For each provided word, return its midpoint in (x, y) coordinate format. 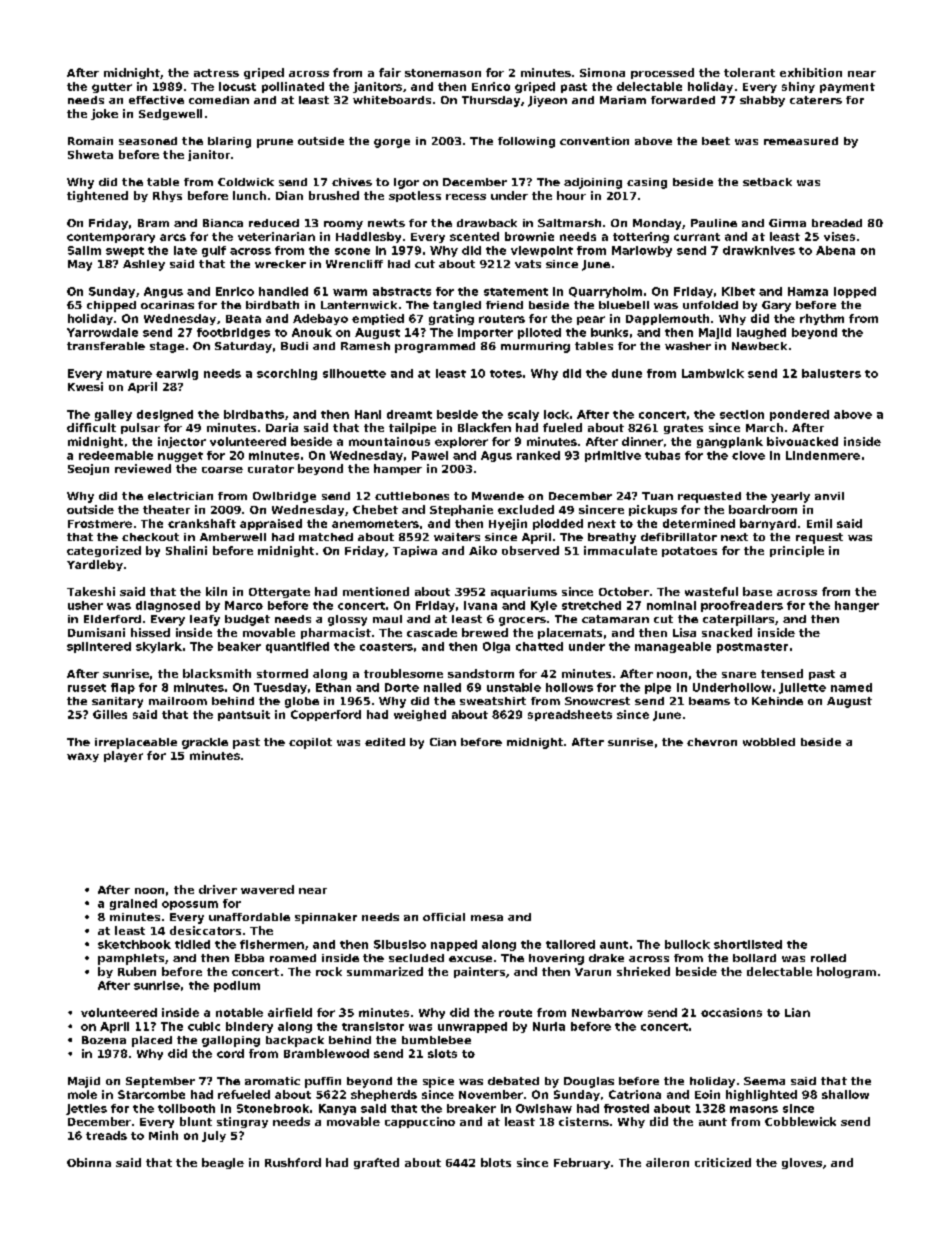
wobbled (769, 742)
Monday (657, 224)
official (444, 917)
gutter (112, 88)
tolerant (749, 72)
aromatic (272, 1081)
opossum (190, 905)
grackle (205, 743)
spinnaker (326, 918)
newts (386, 223)
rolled (828, 958)
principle (797, 551)
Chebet (375, 509)
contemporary (111, 238)
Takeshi (91, 591)
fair (390, 72)
